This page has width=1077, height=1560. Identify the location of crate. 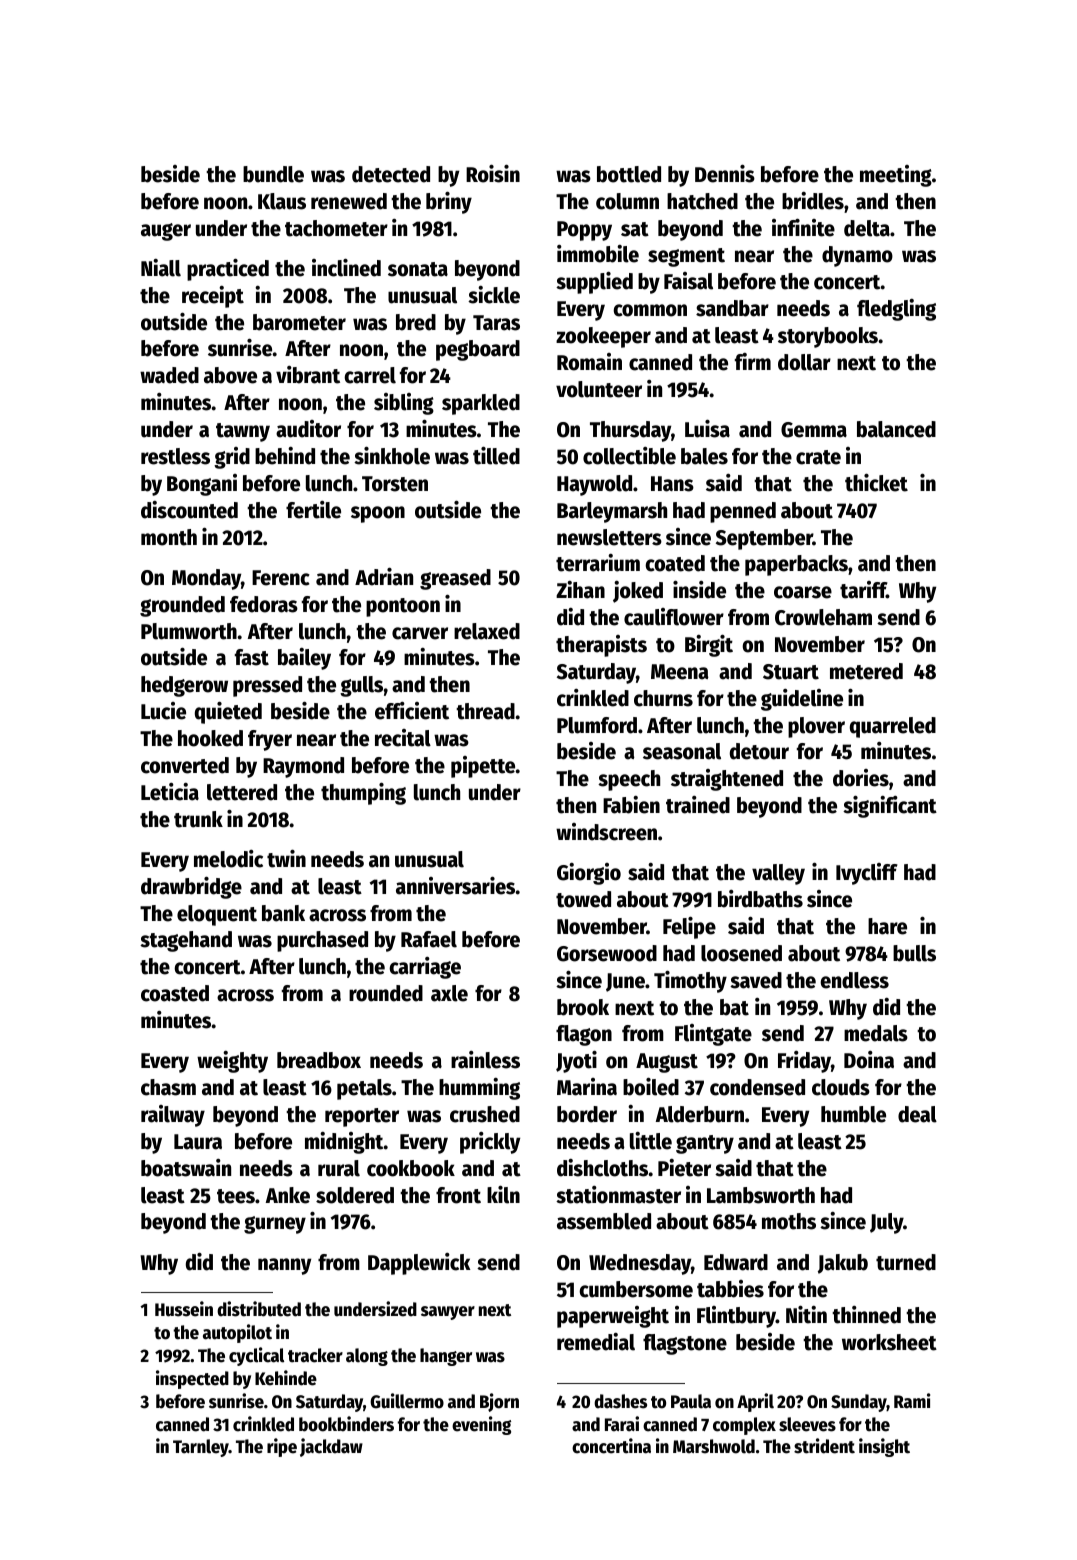
(818, 457).
